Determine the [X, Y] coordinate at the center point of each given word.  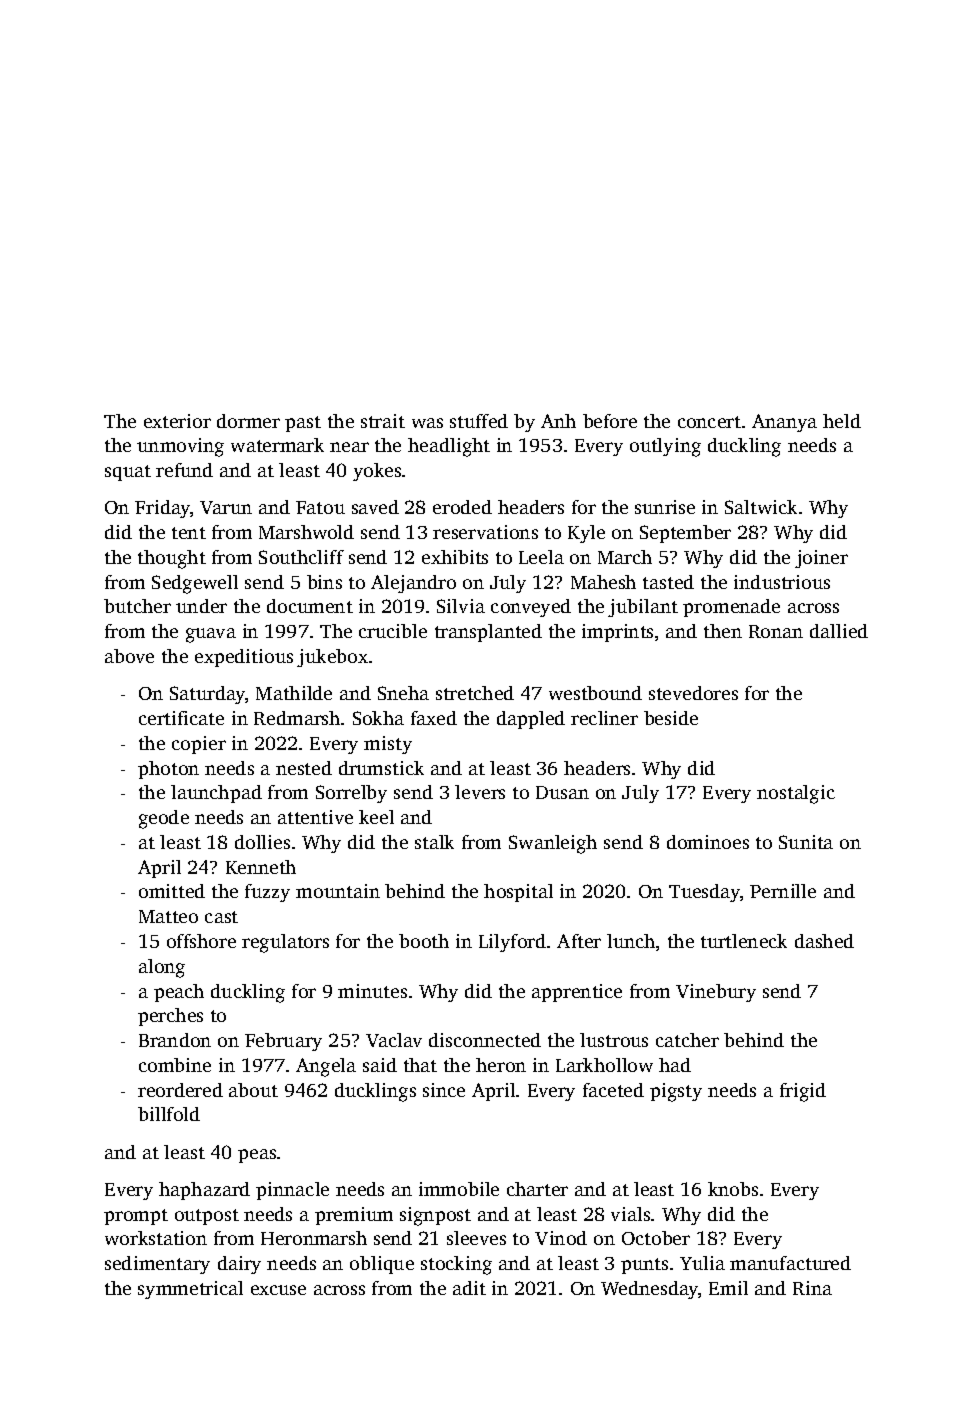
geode [164, 819]
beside [671, 718]
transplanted [488, 633]
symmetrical [190, 1290]
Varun [226, 507]
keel [376, 817]
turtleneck [744, 941]
